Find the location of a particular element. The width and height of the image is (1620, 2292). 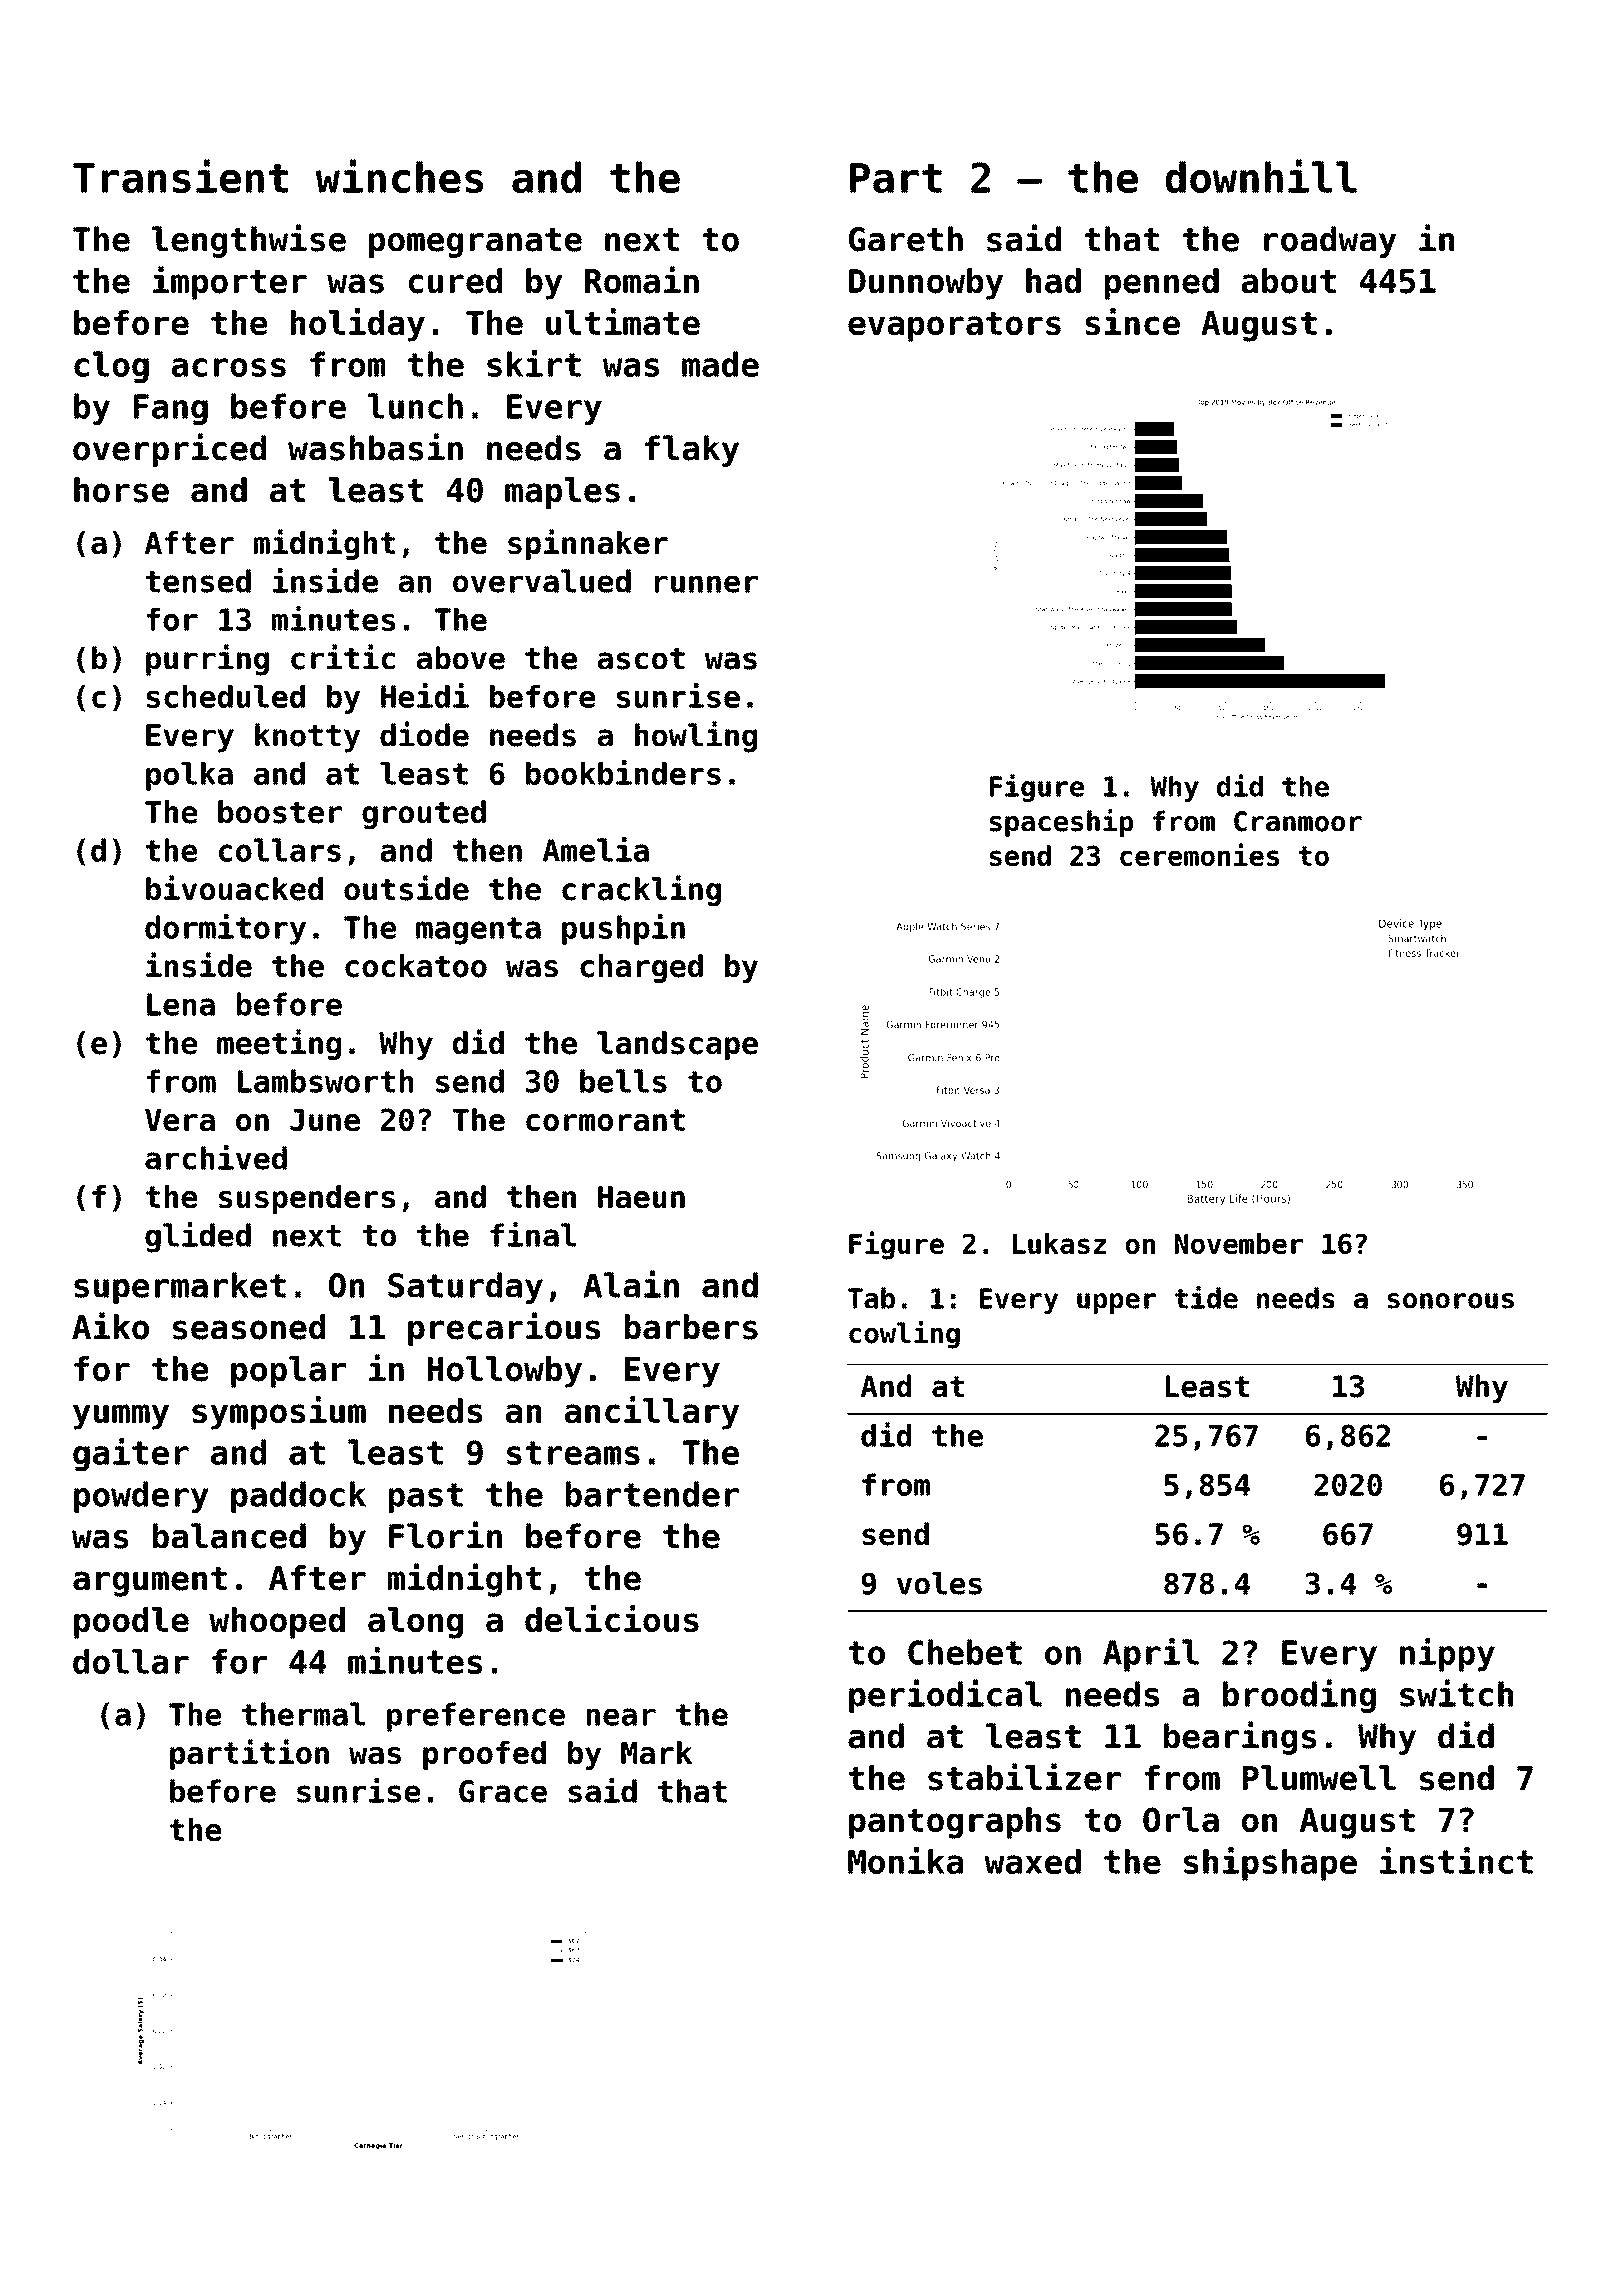

evaporators is located at coordinates (954, 327).
